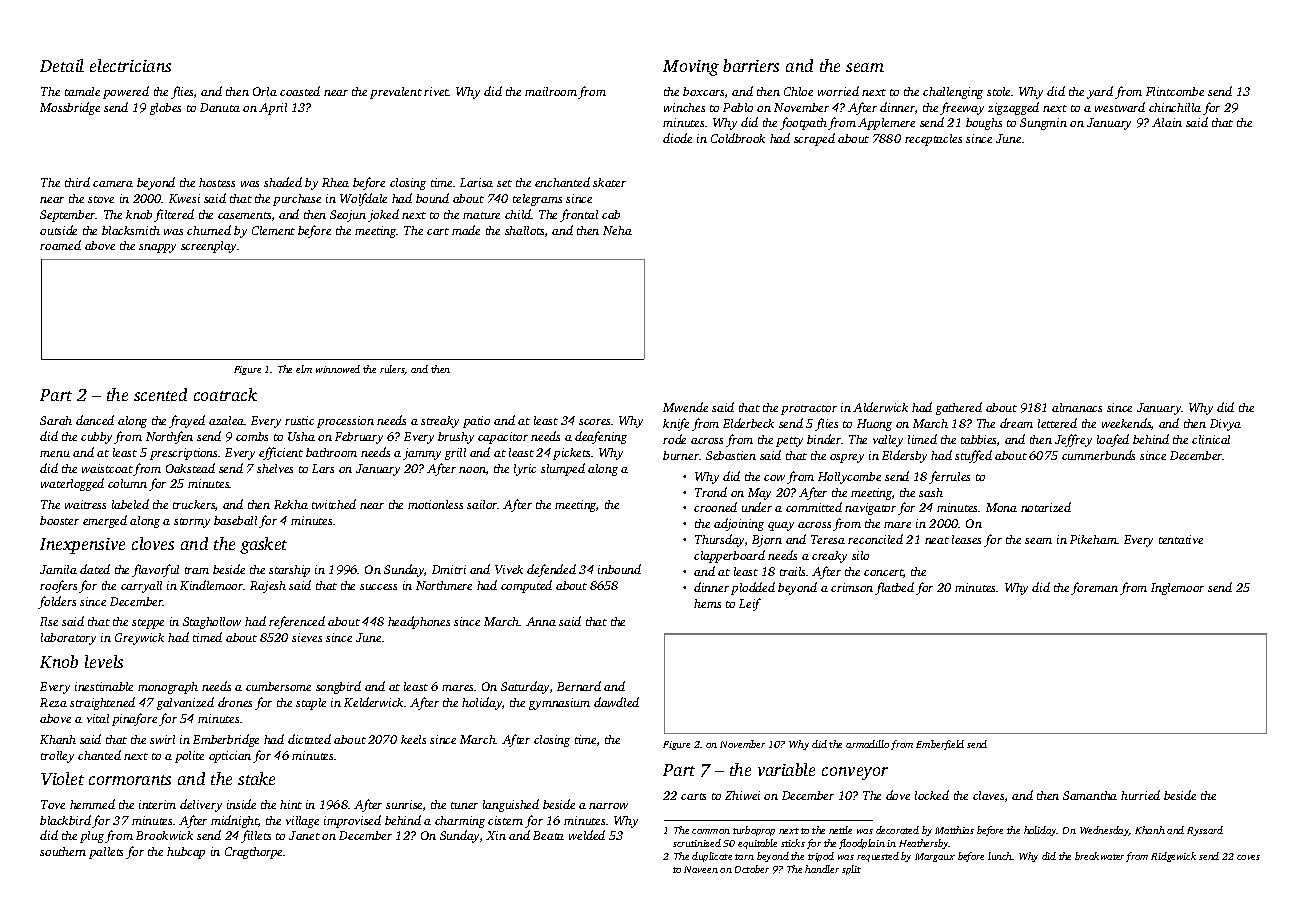 The image size is (1308, 924). I want to click on cormorants, so click(130, 780).
